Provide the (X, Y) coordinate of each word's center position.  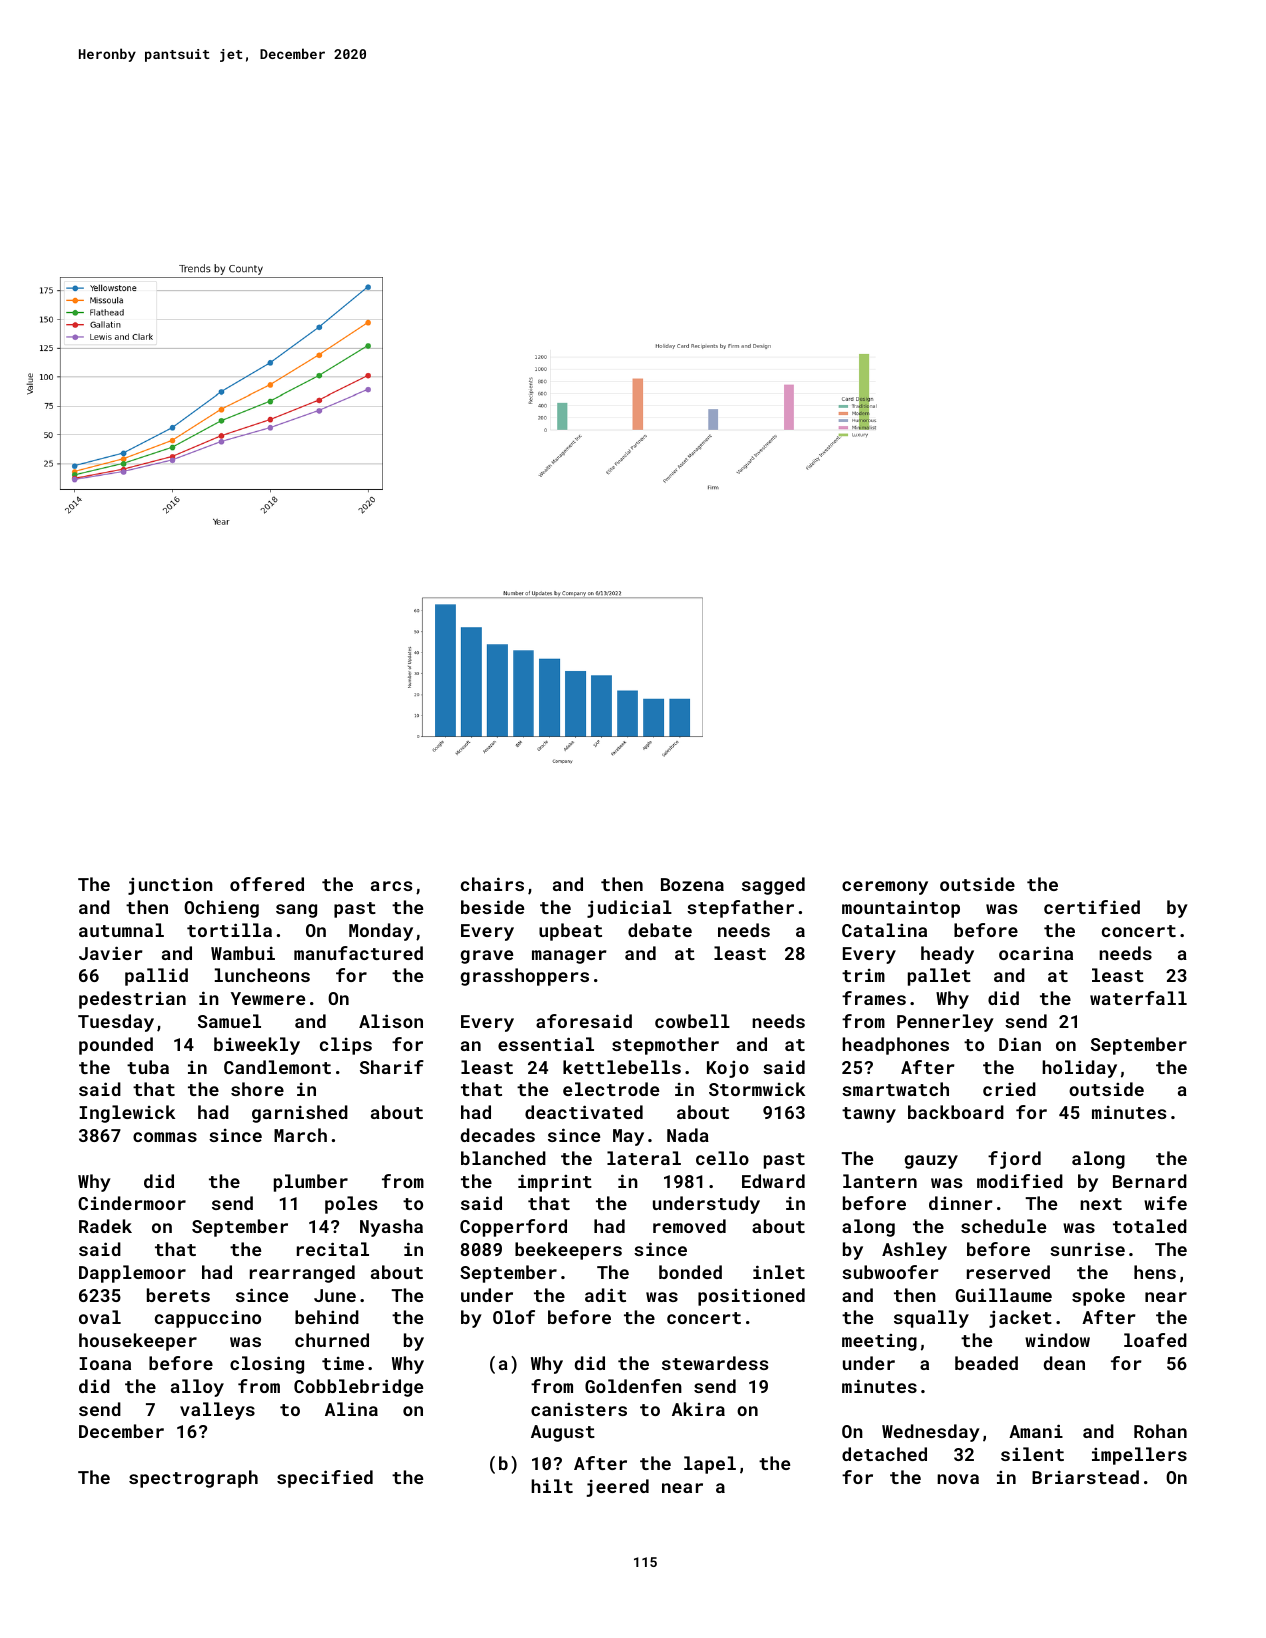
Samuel (229, 1021)
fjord (1014, 1160)
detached (884, 1454)
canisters (579, 1409)
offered (267, 884)
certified (1092, 907)
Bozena (692, 884)
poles (351, 1205)
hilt (552, 1486)
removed (689, 1226)
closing (267, 1365)
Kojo (728, 1069)
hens (1155, 1272)
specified (325, 1479)
